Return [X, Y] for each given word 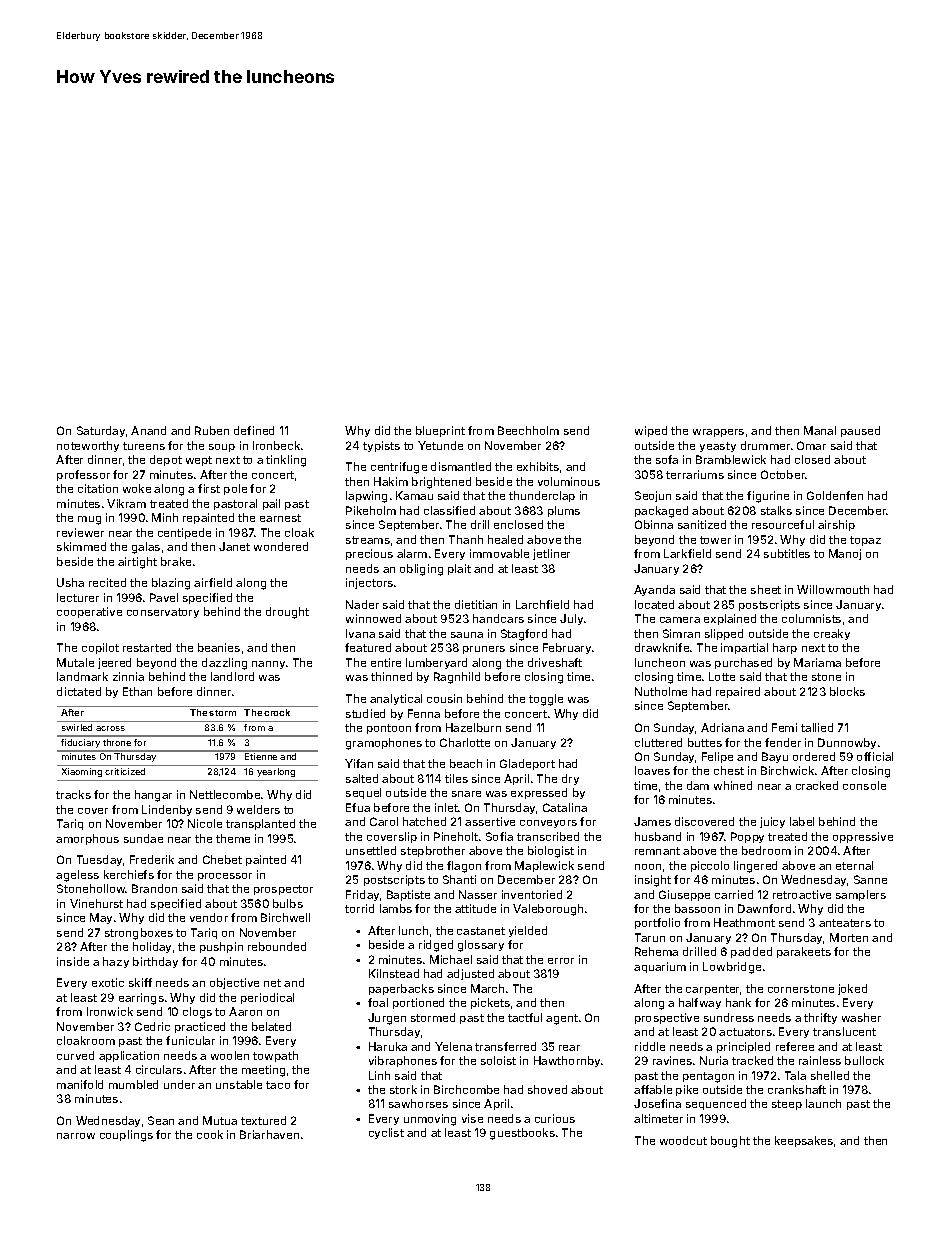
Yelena [453, 1046]
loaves [652, 770]
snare [466, 794]
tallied [817, 727]
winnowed [373, 618]
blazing [171, 584]
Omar [811, 445]
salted [362, 778]
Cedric [152, 1026]
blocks [847, 691]
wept [199, 461]
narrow [76, 1136]
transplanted [260, 824]
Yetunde [440, 445]
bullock [864, 1060]
